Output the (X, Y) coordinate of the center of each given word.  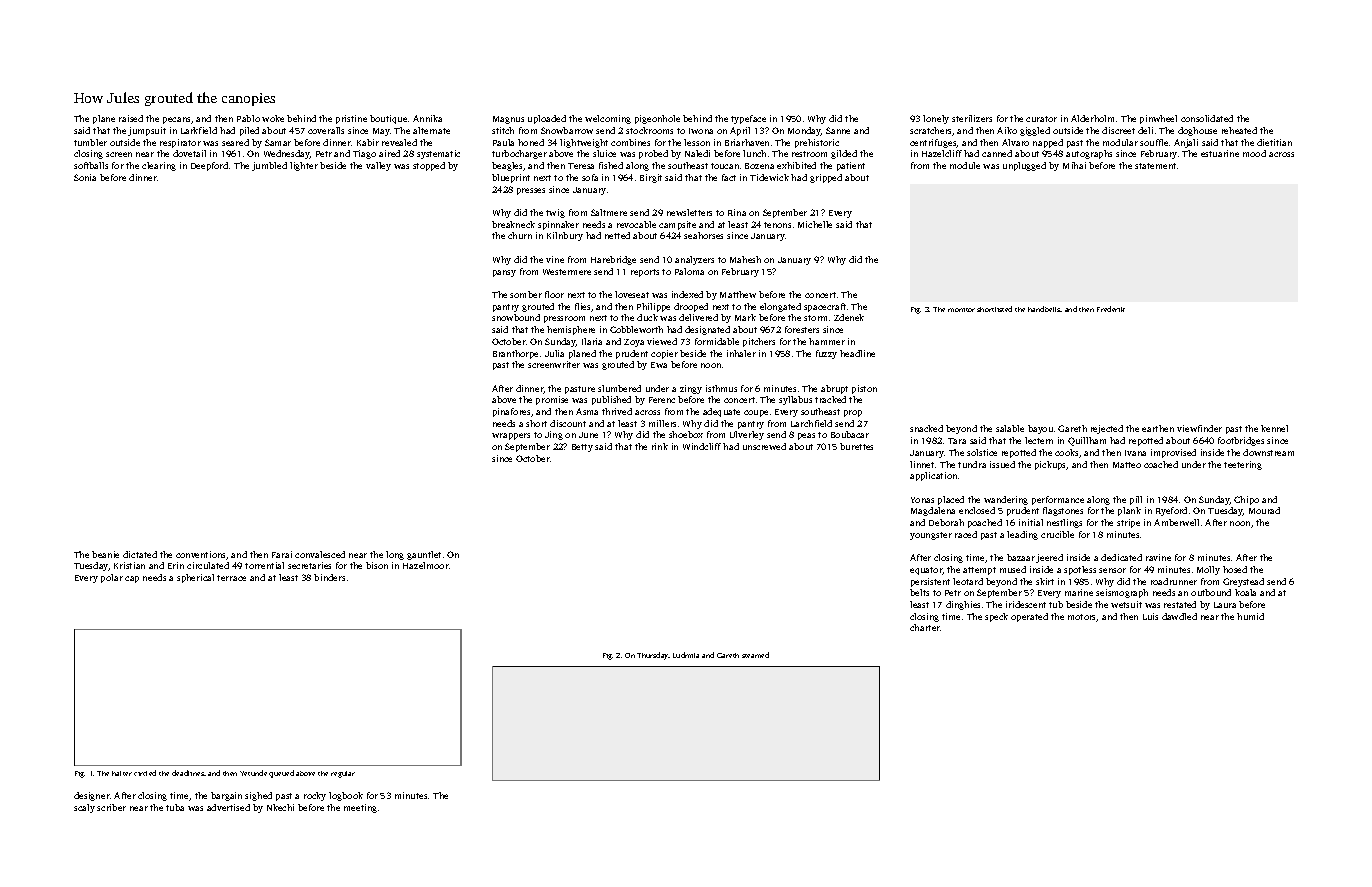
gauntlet (424, 555)
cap (132, 579)
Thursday (653, 656)
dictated (140, 554)
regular (343, 774)
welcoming (608, 119)
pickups (1051, 465)
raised (131, 118)
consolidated (1207, 118)
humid (1250, 616)
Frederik (1111, 309)
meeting (360, 808)
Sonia (85, 177)
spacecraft (825, 307)
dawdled (1179, 616)
